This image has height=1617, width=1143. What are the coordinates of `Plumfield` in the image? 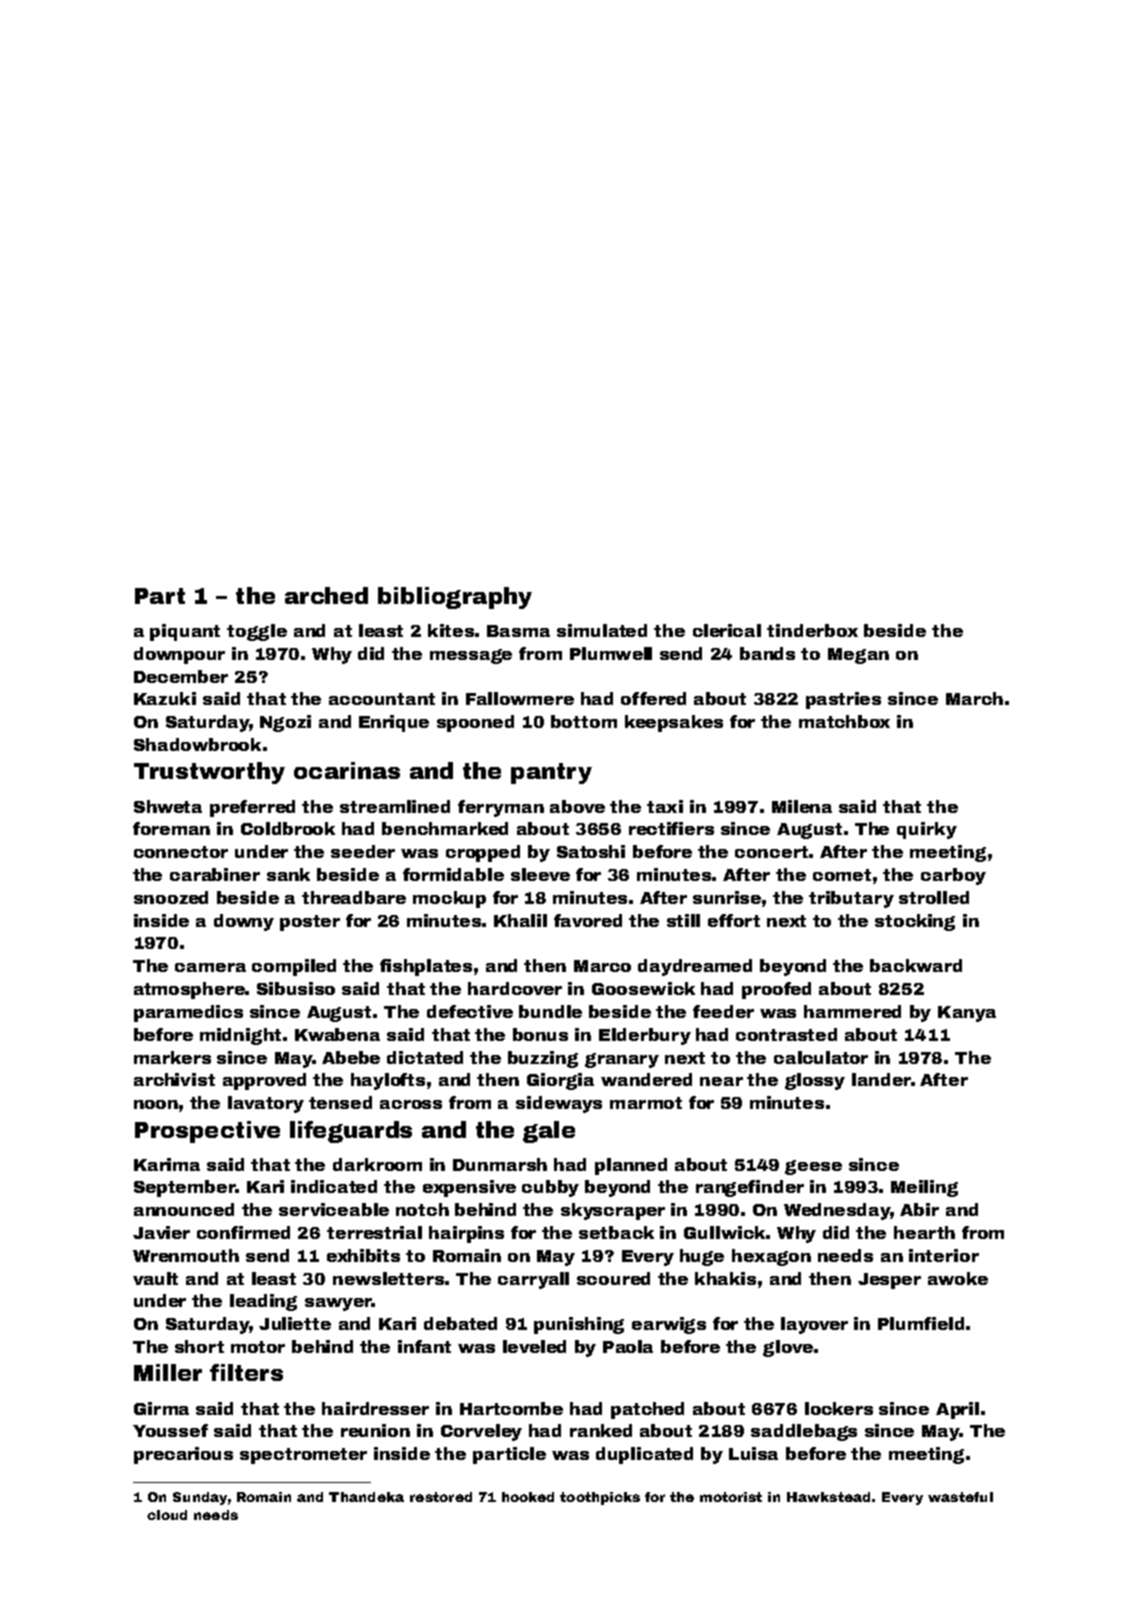 It's located at (921, 1323).
